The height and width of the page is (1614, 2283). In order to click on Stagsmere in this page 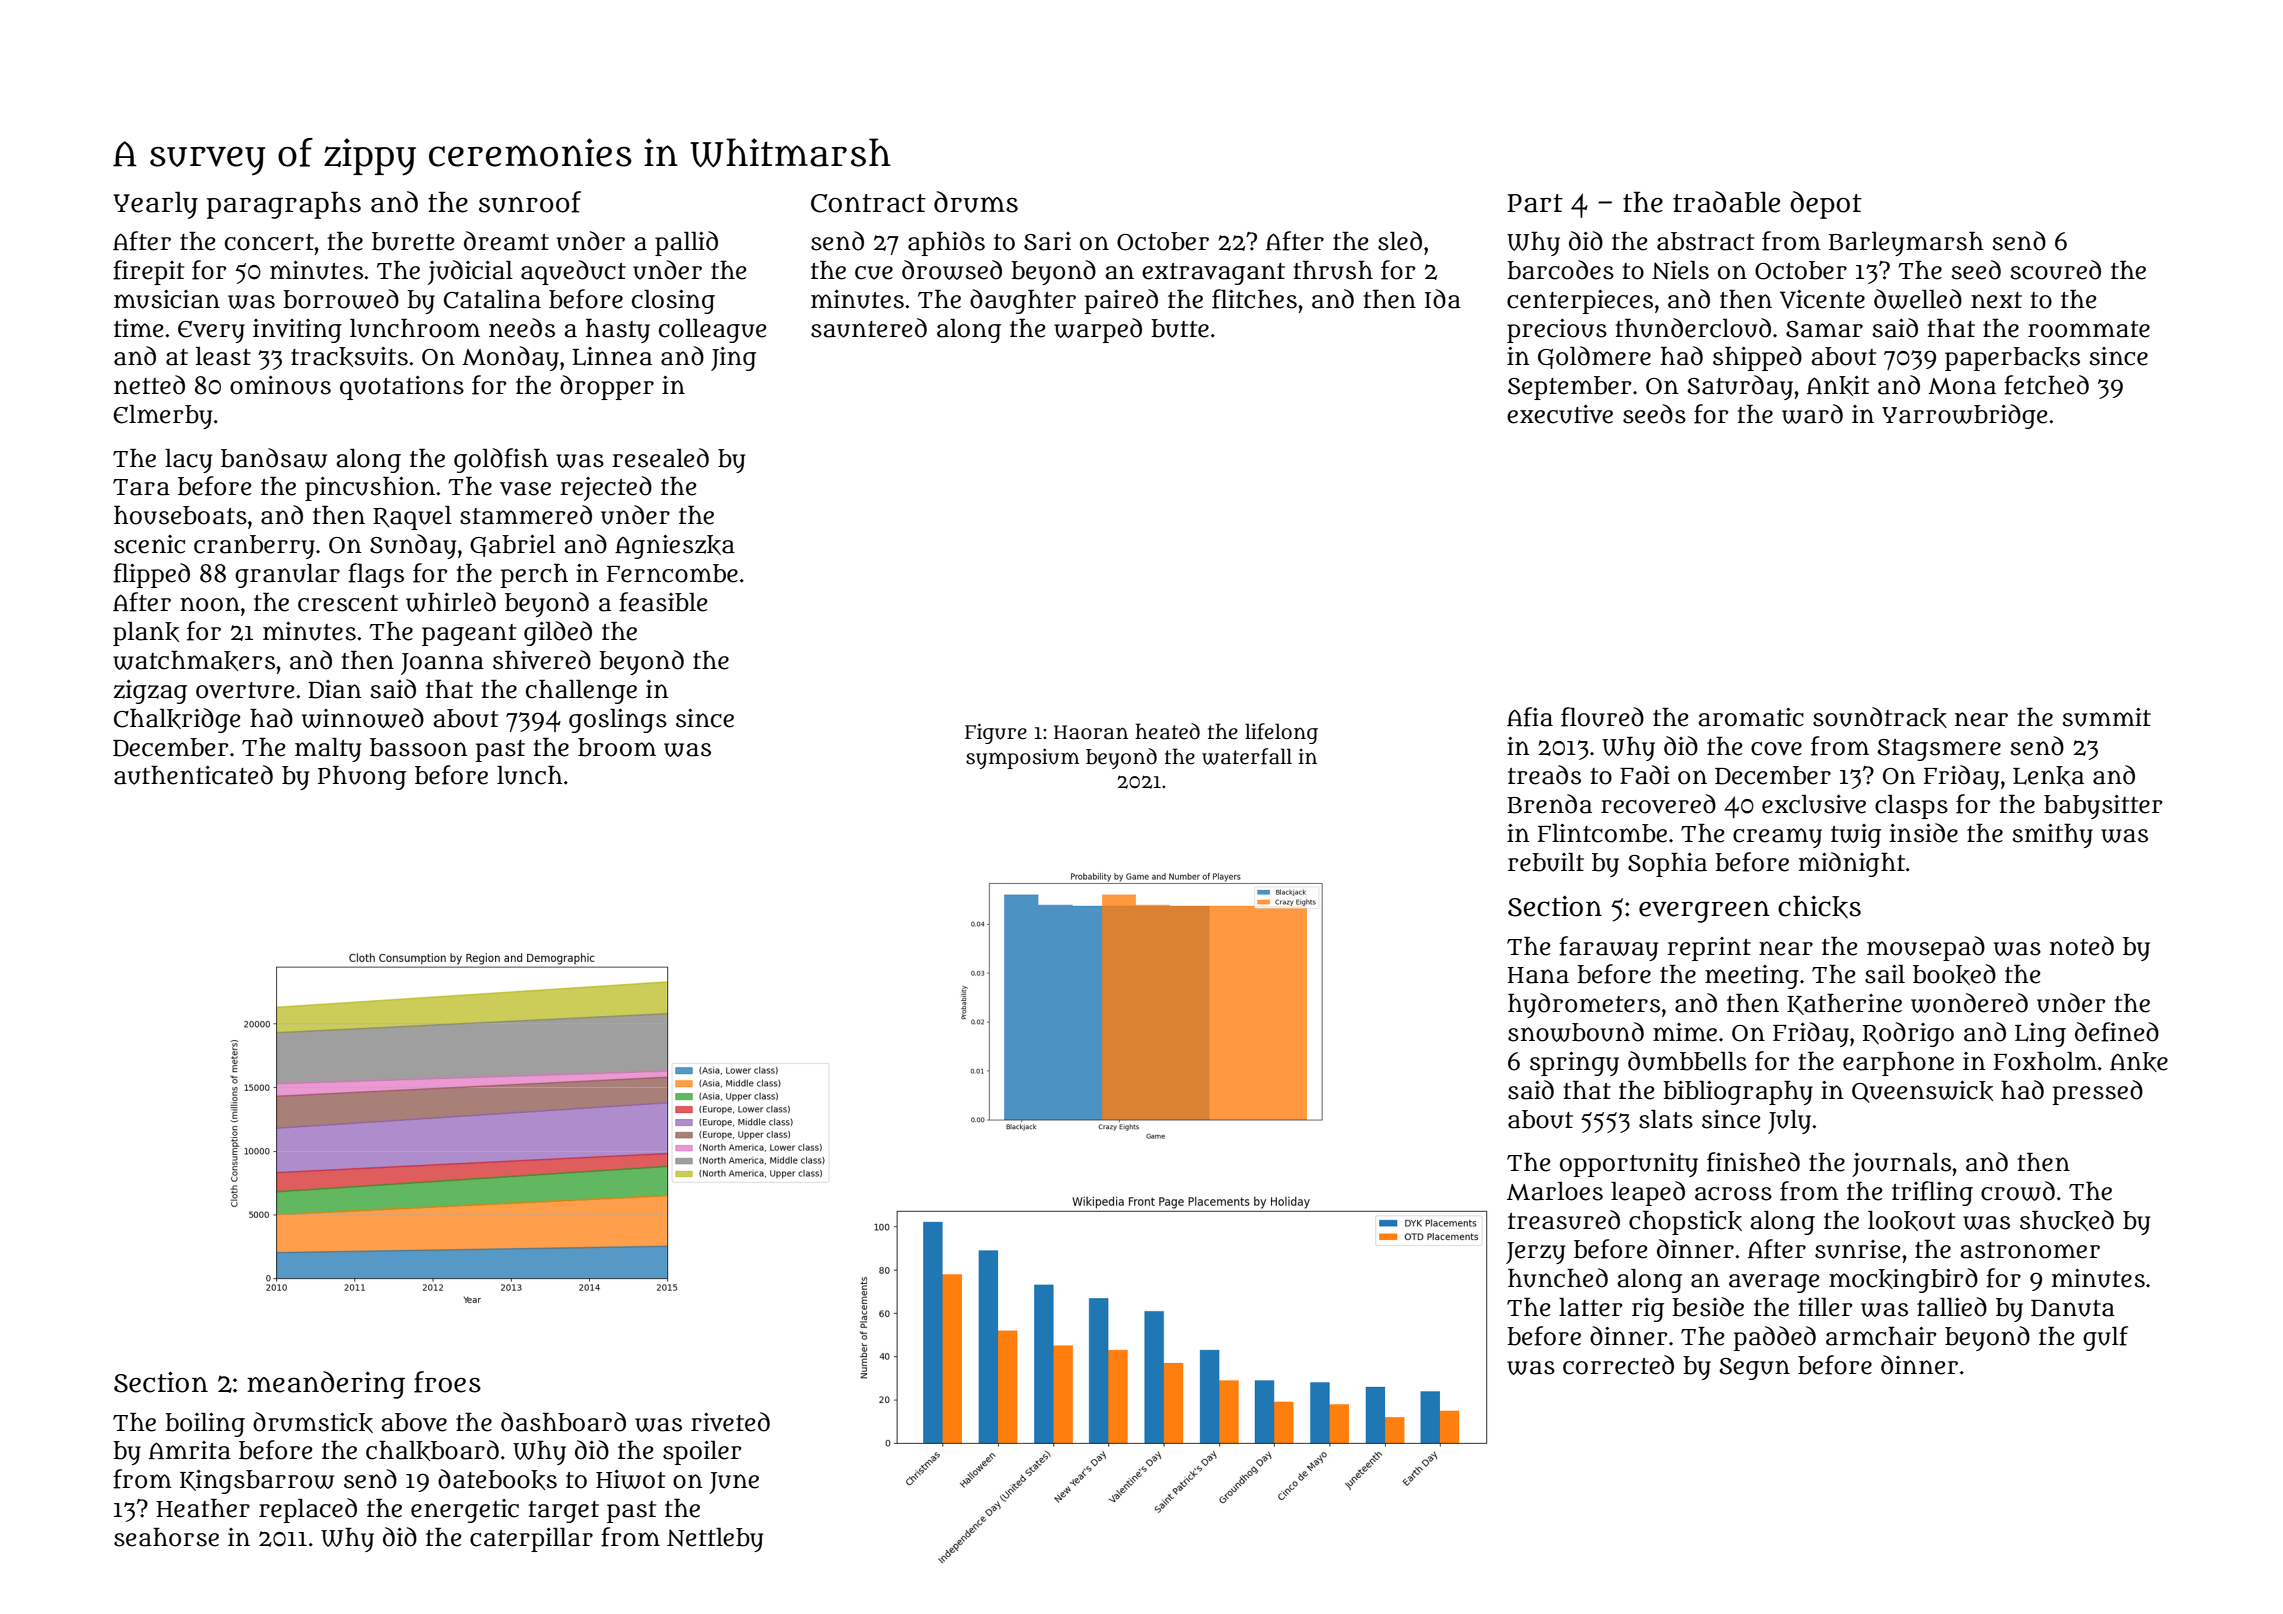, I will do `click(1939, 750)`.
